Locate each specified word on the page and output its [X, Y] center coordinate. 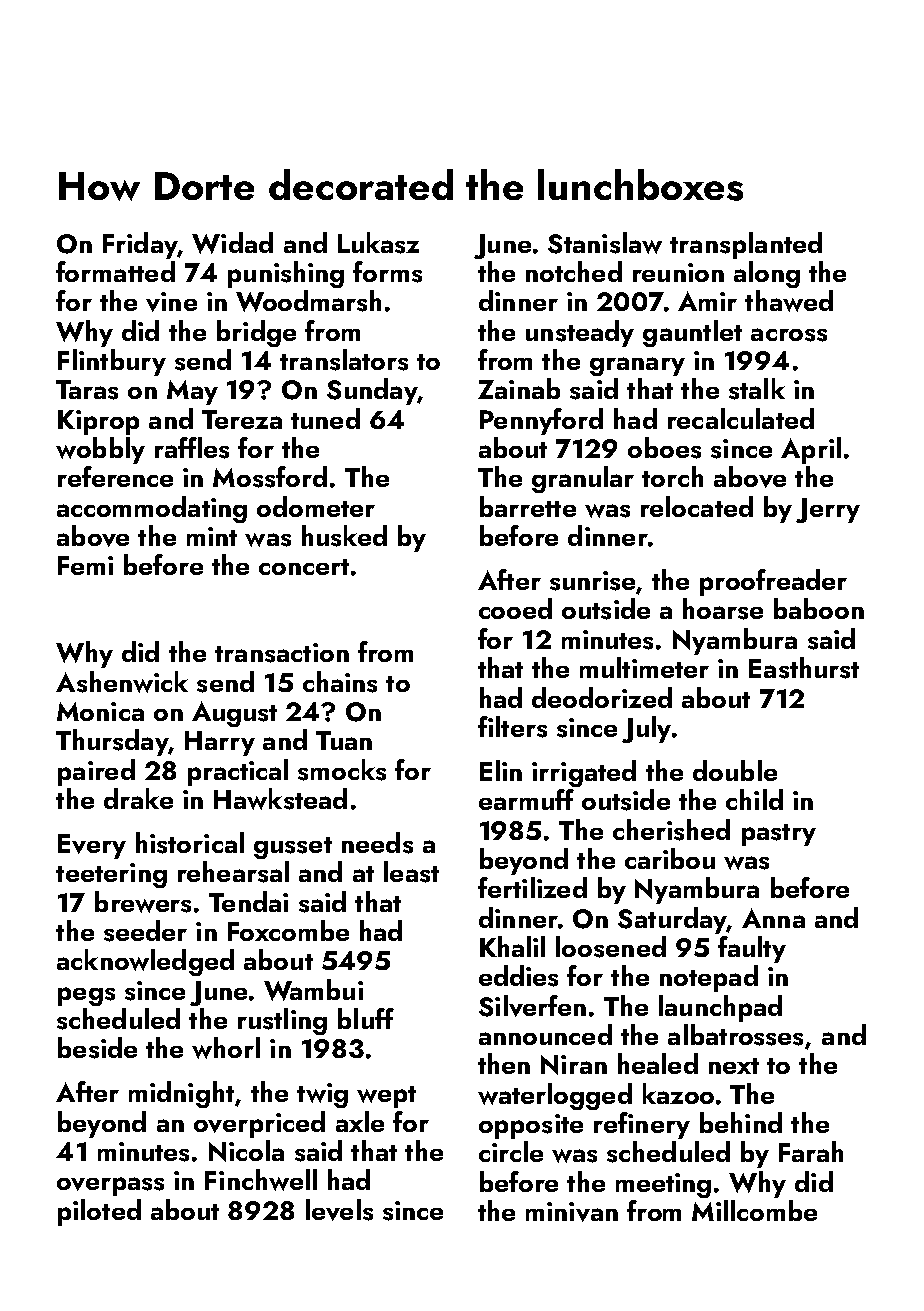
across [789, 335]
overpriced [259, 1124]
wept [386, 1097]
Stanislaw [605, 243]
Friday [140, 245]
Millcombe [754, 1210]
